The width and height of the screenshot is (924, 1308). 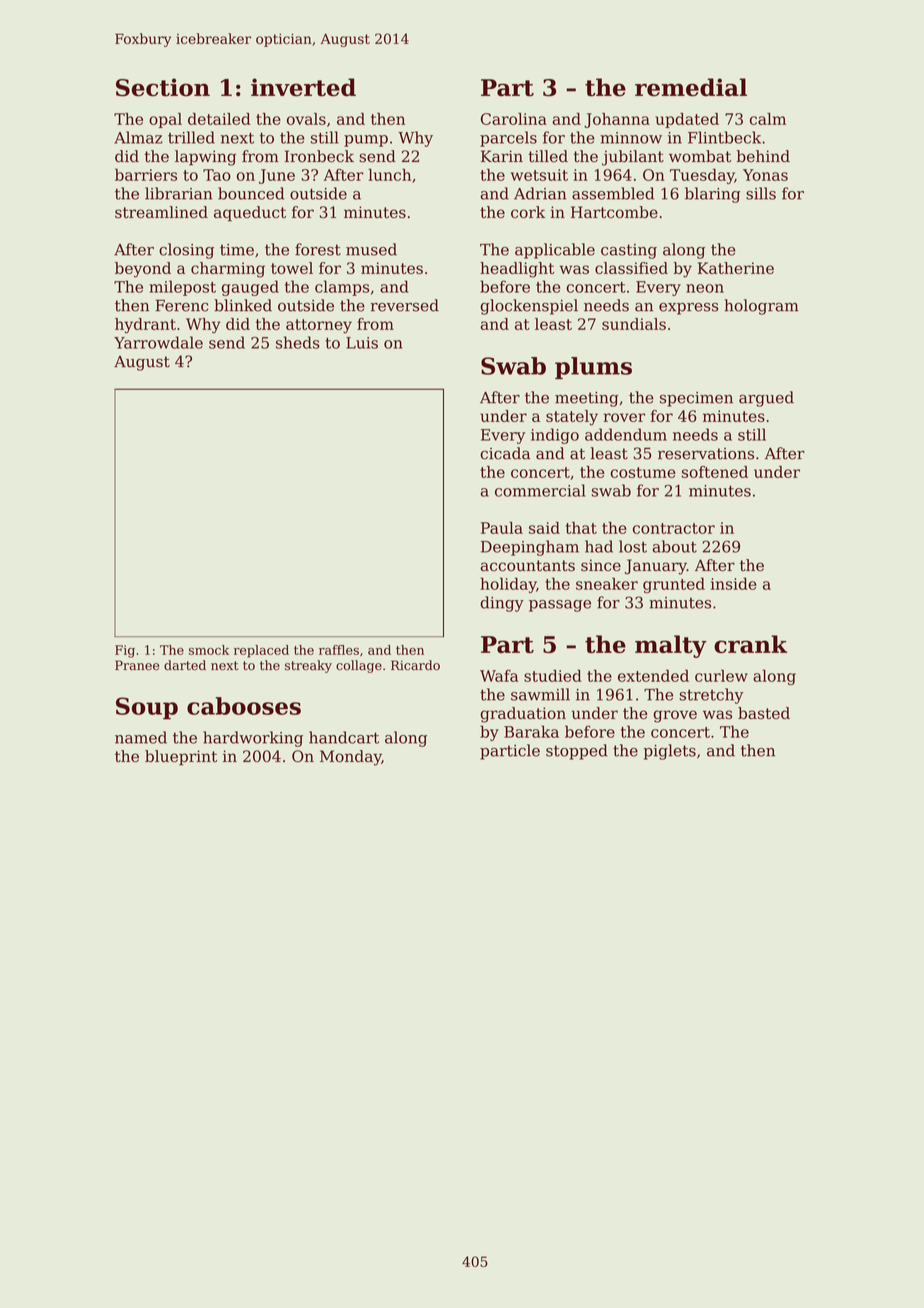 I want to click on aqueduct, so click(x=250, y=214).
